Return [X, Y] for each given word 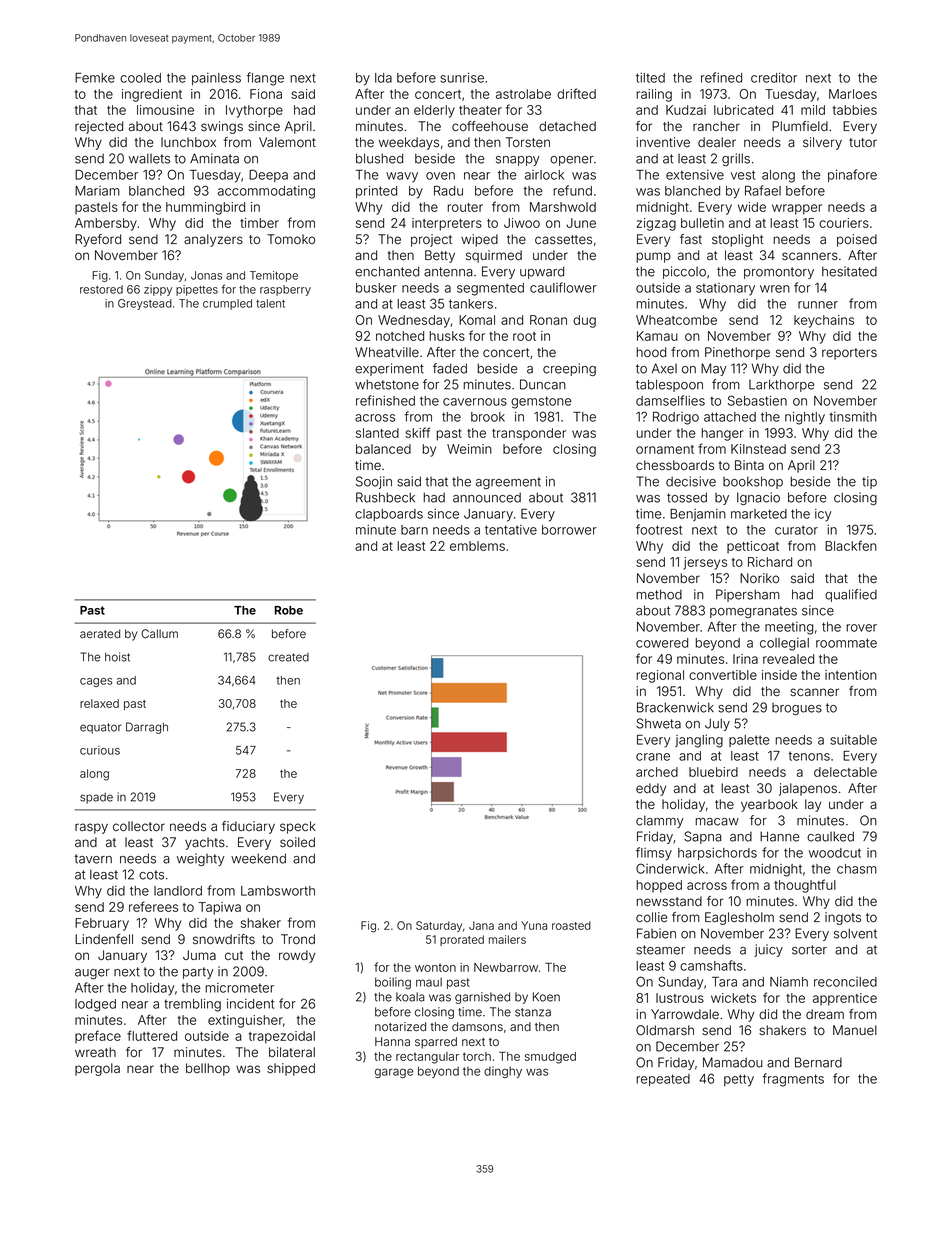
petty [739, 1080]
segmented [490, 289]
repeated [663, 1080]
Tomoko [291, 239]
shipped [291, 1069]
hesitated [849, 271]
